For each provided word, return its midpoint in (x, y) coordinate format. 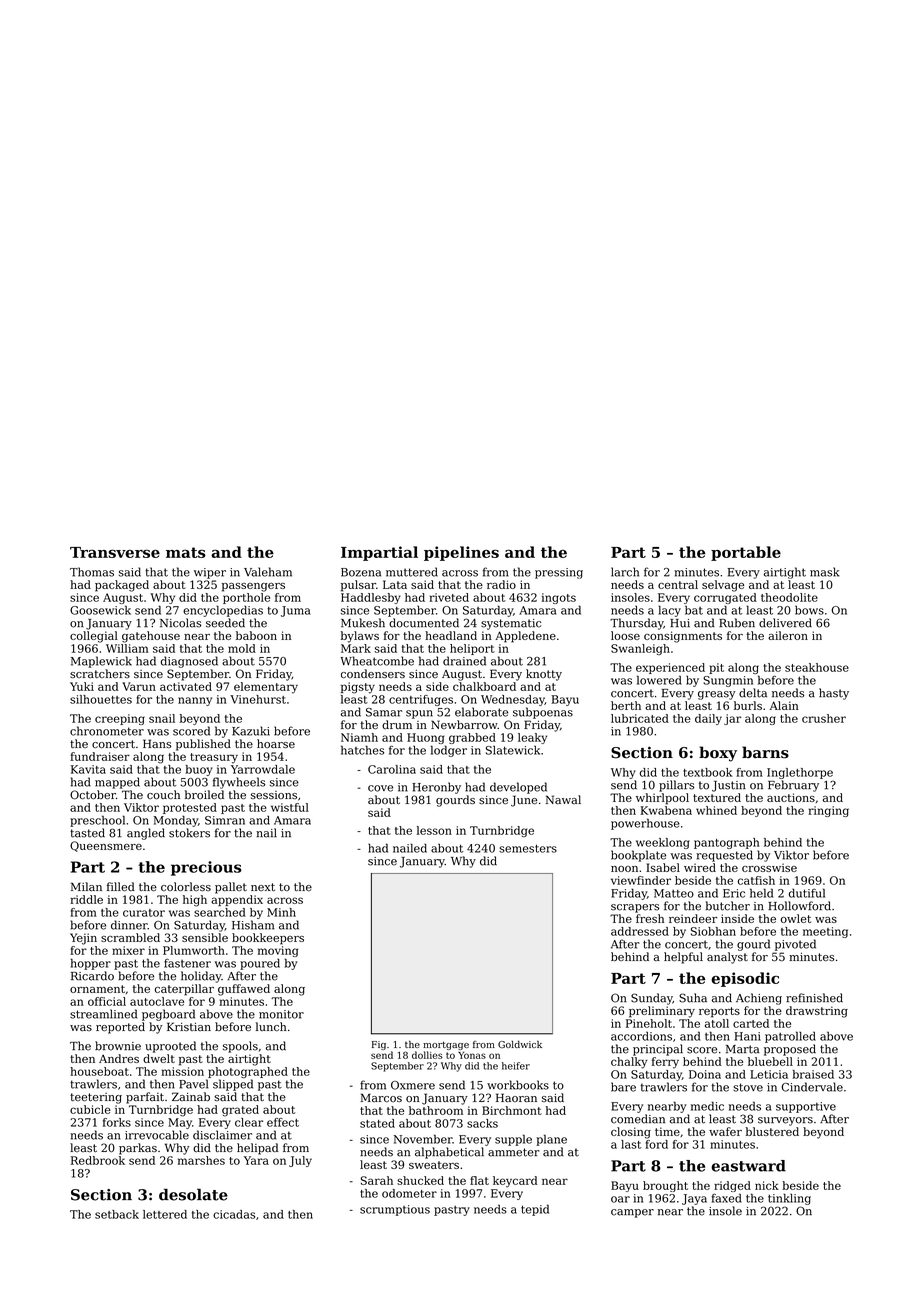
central (678, 584)
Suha (693, 998)
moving (278, 951)
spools (240, 1047)
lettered (165, 1214)
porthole (246, 598)
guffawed (244, 990)
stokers (189, 833)
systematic (511, 624)
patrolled (790, 1037)
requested (724, 856)
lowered (659, 680)
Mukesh (363, 623)
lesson (434, 830)
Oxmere (413, 1085)
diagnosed (189, 662)
